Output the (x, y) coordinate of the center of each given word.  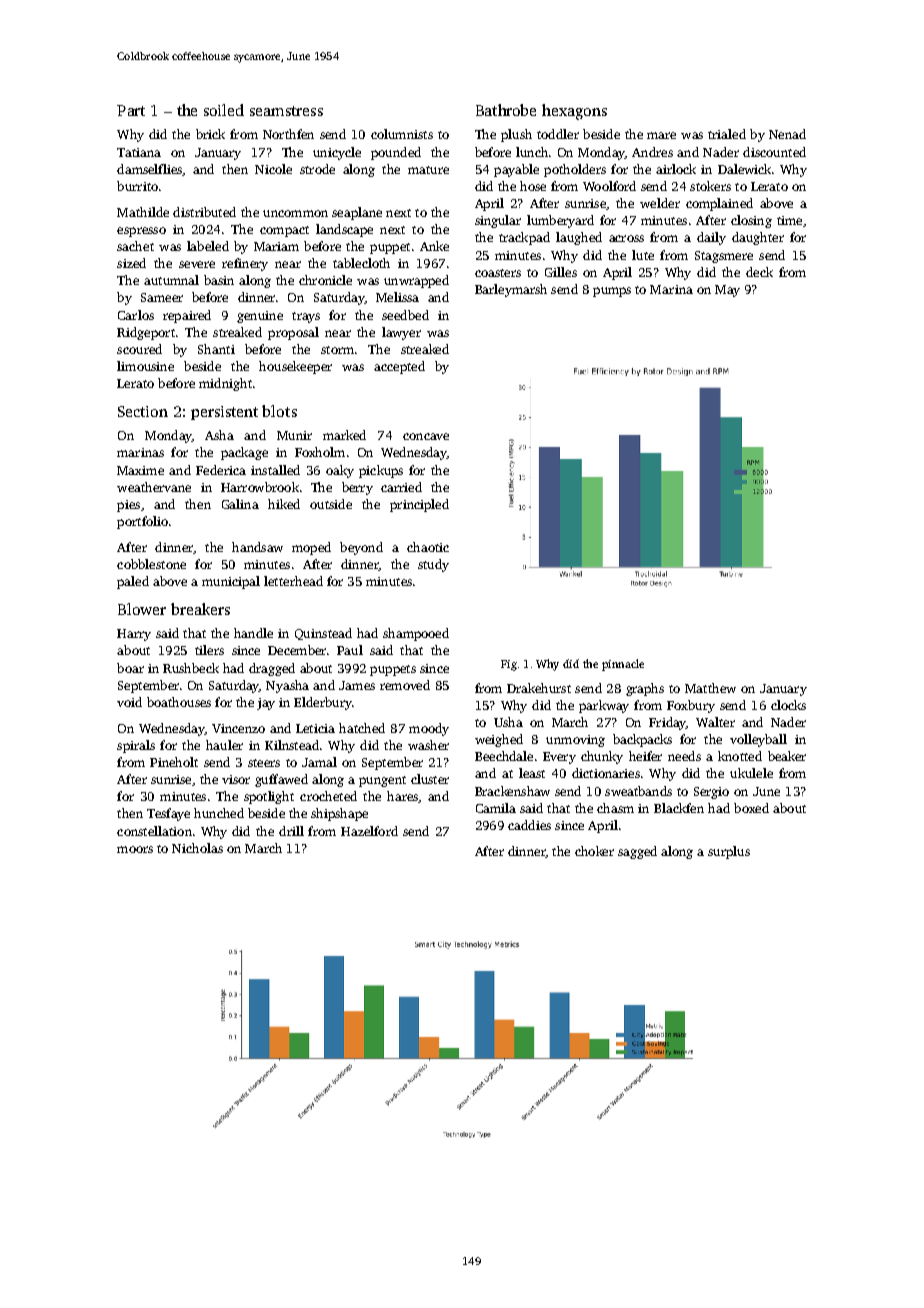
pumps (612, 292)
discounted (774, 152)
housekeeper (295, 367)
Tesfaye (168, 814)
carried (401, 487)
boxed (751, 808)
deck (759, 272)
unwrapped (416, 281)
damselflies (149, 169)
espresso (141, 232)
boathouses (179, 702)
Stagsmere (724, 257)
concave (426, 436)
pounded (396, 153)
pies (128, 506)
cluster (430, 779)
